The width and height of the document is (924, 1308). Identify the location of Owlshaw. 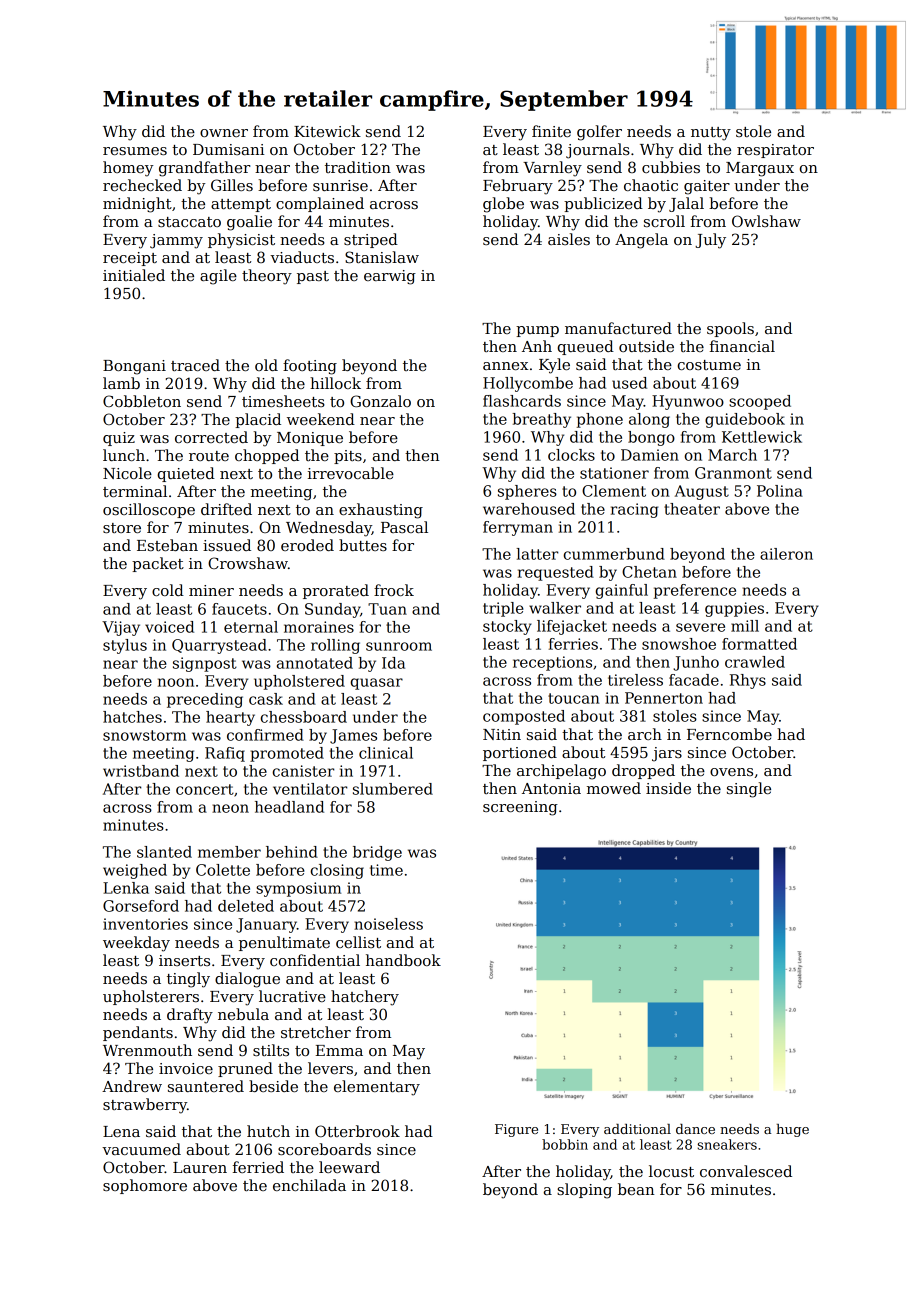
(766, 221).
